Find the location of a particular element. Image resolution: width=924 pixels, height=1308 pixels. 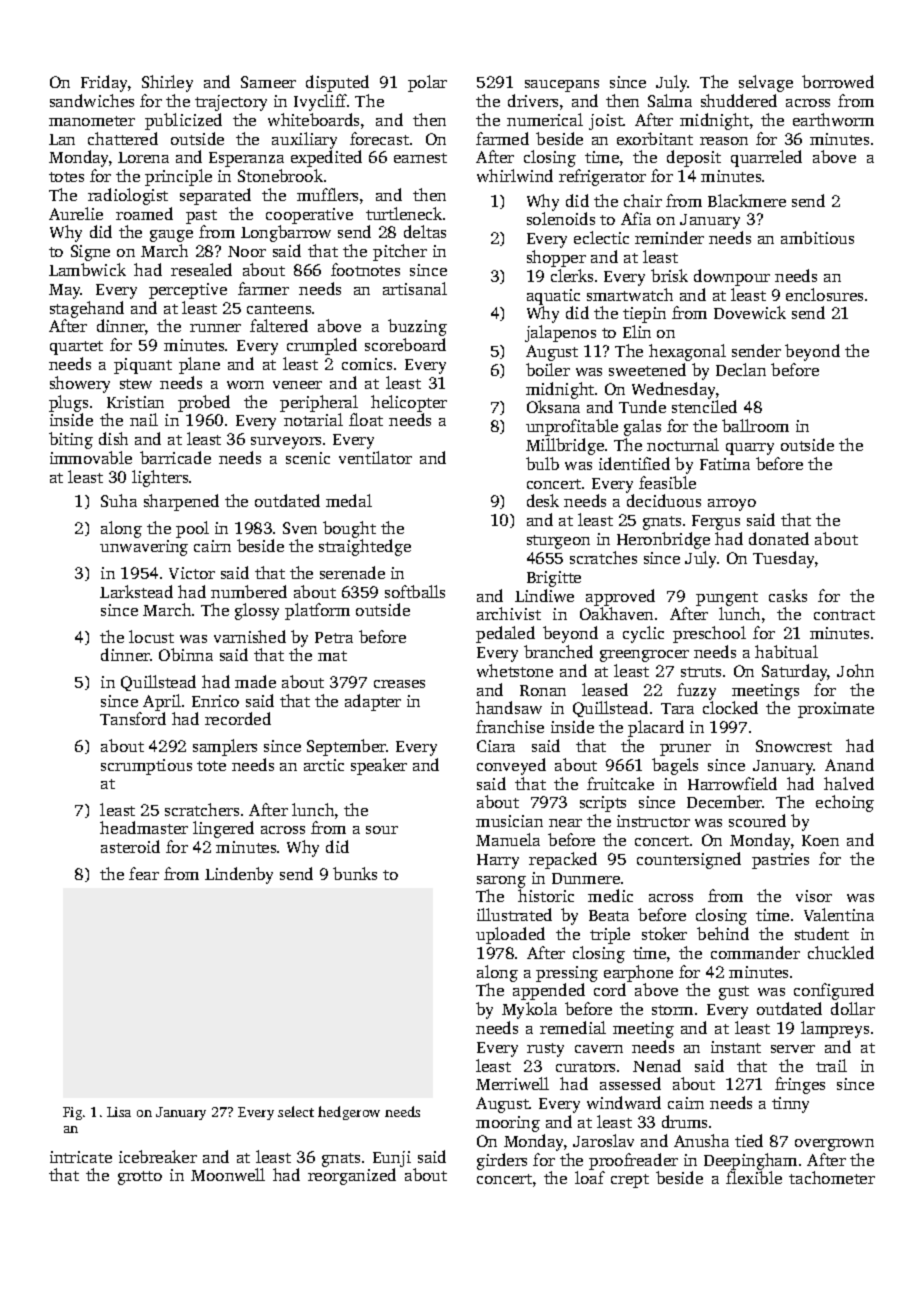

desk is located at coordinates (543, 500).
